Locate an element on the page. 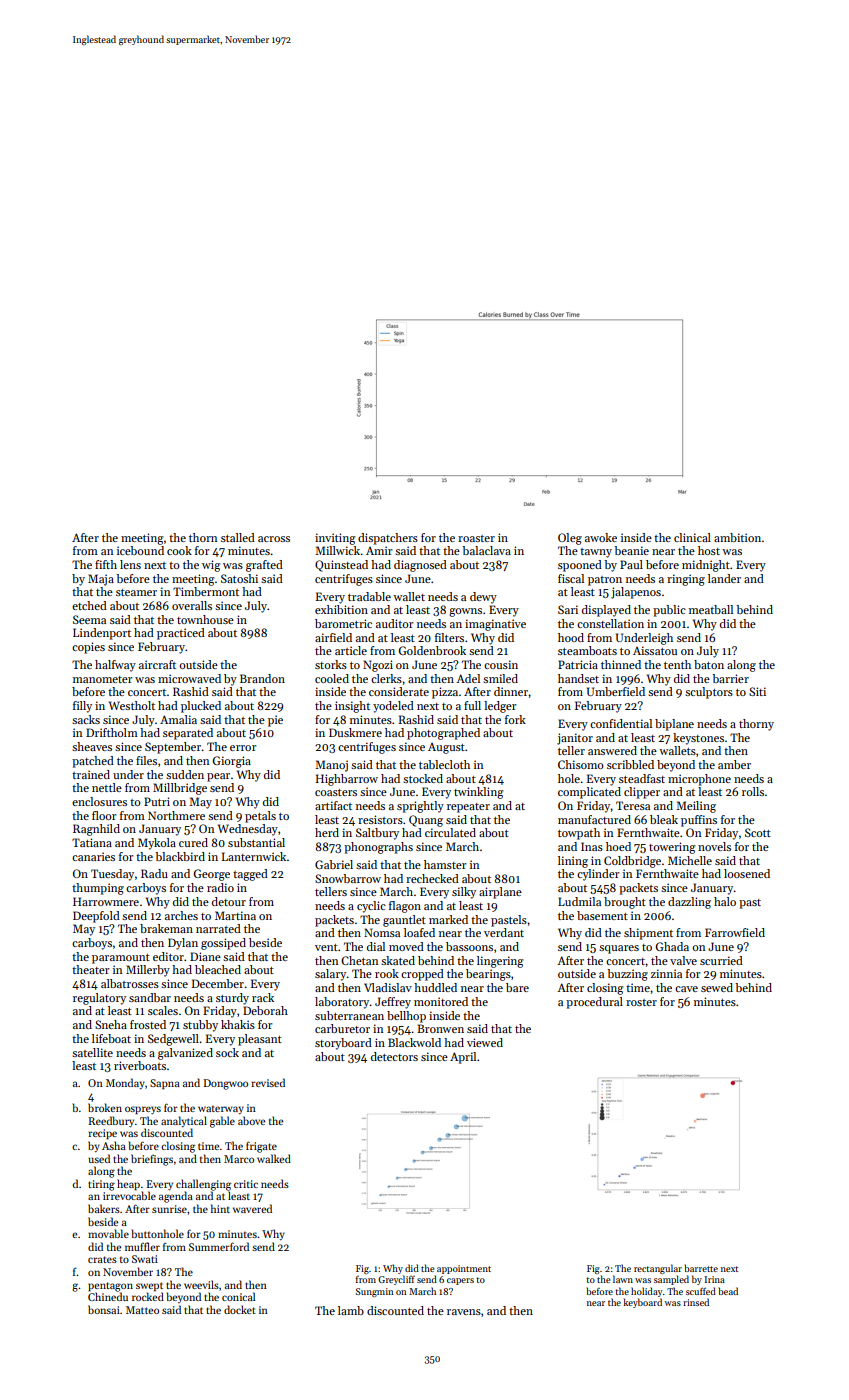 The width and height of the document is (849, 1400). fork is located at coordinates (515, 719).
